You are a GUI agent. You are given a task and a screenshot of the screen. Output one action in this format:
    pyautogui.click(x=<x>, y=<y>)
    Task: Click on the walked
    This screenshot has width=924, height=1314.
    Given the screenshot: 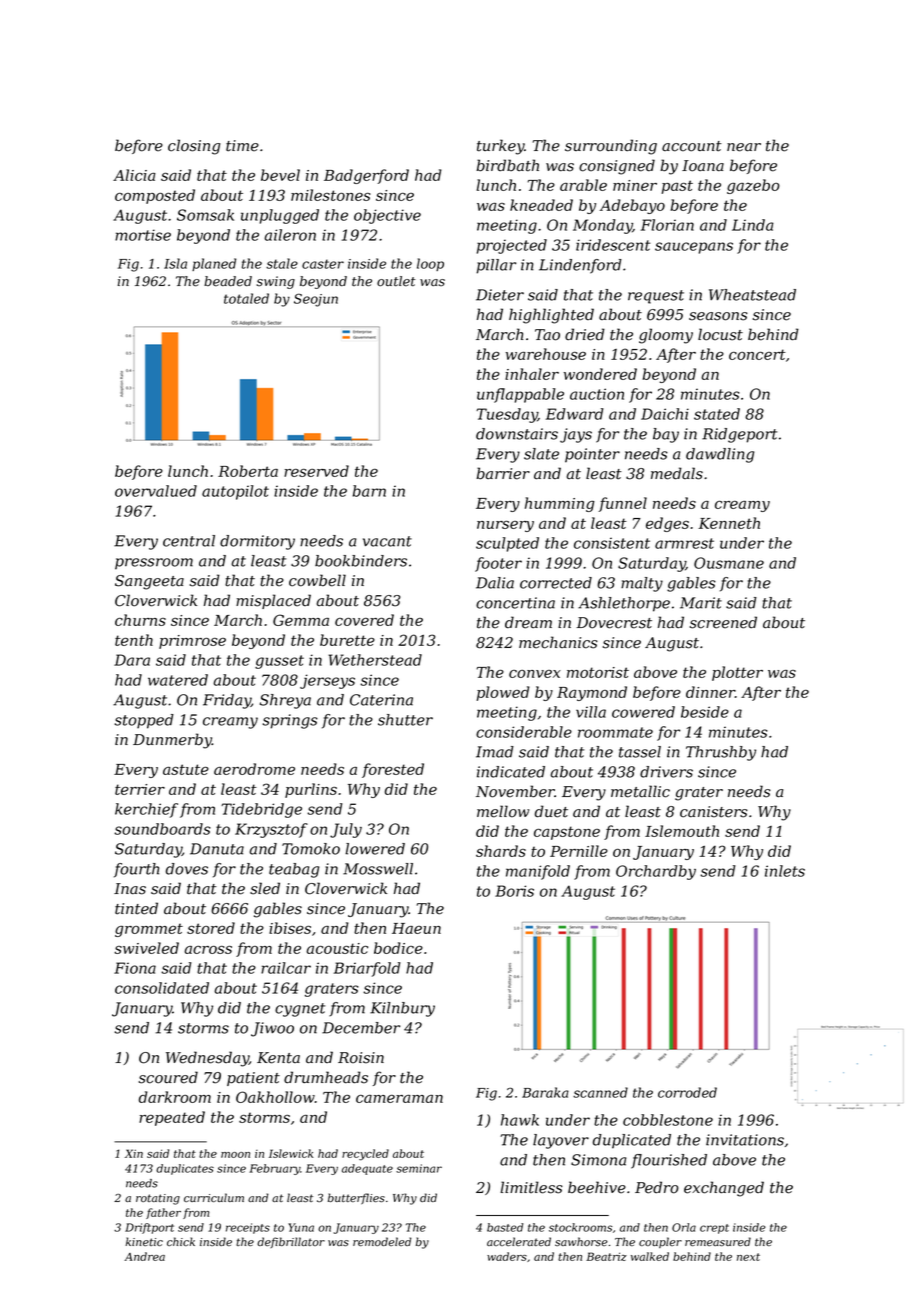 What is the action you would take?
    pyautogui.click(x=650, y=1256)
